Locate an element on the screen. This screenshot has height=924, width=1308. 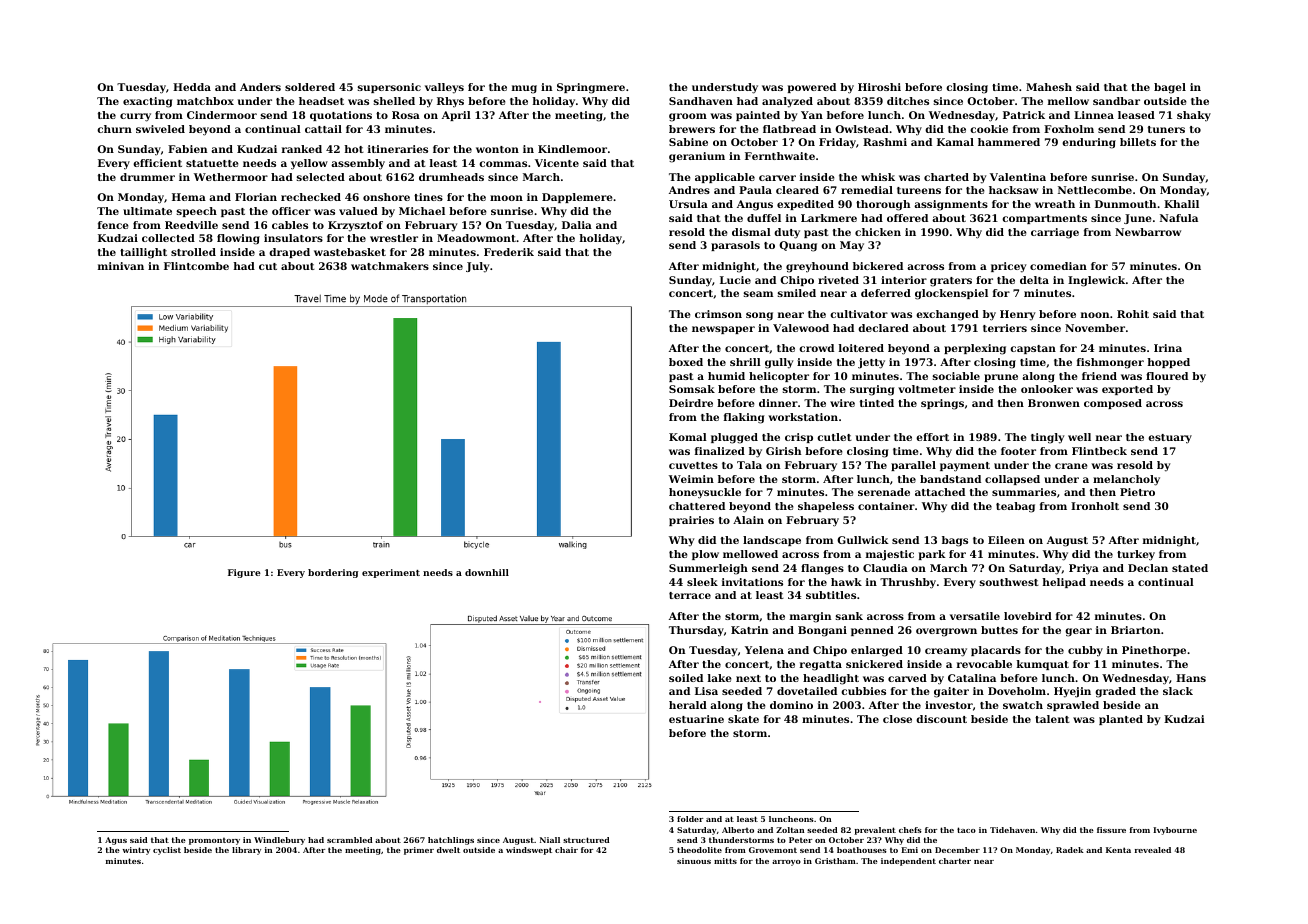
bagel is located at coordinates (1170, 88).
